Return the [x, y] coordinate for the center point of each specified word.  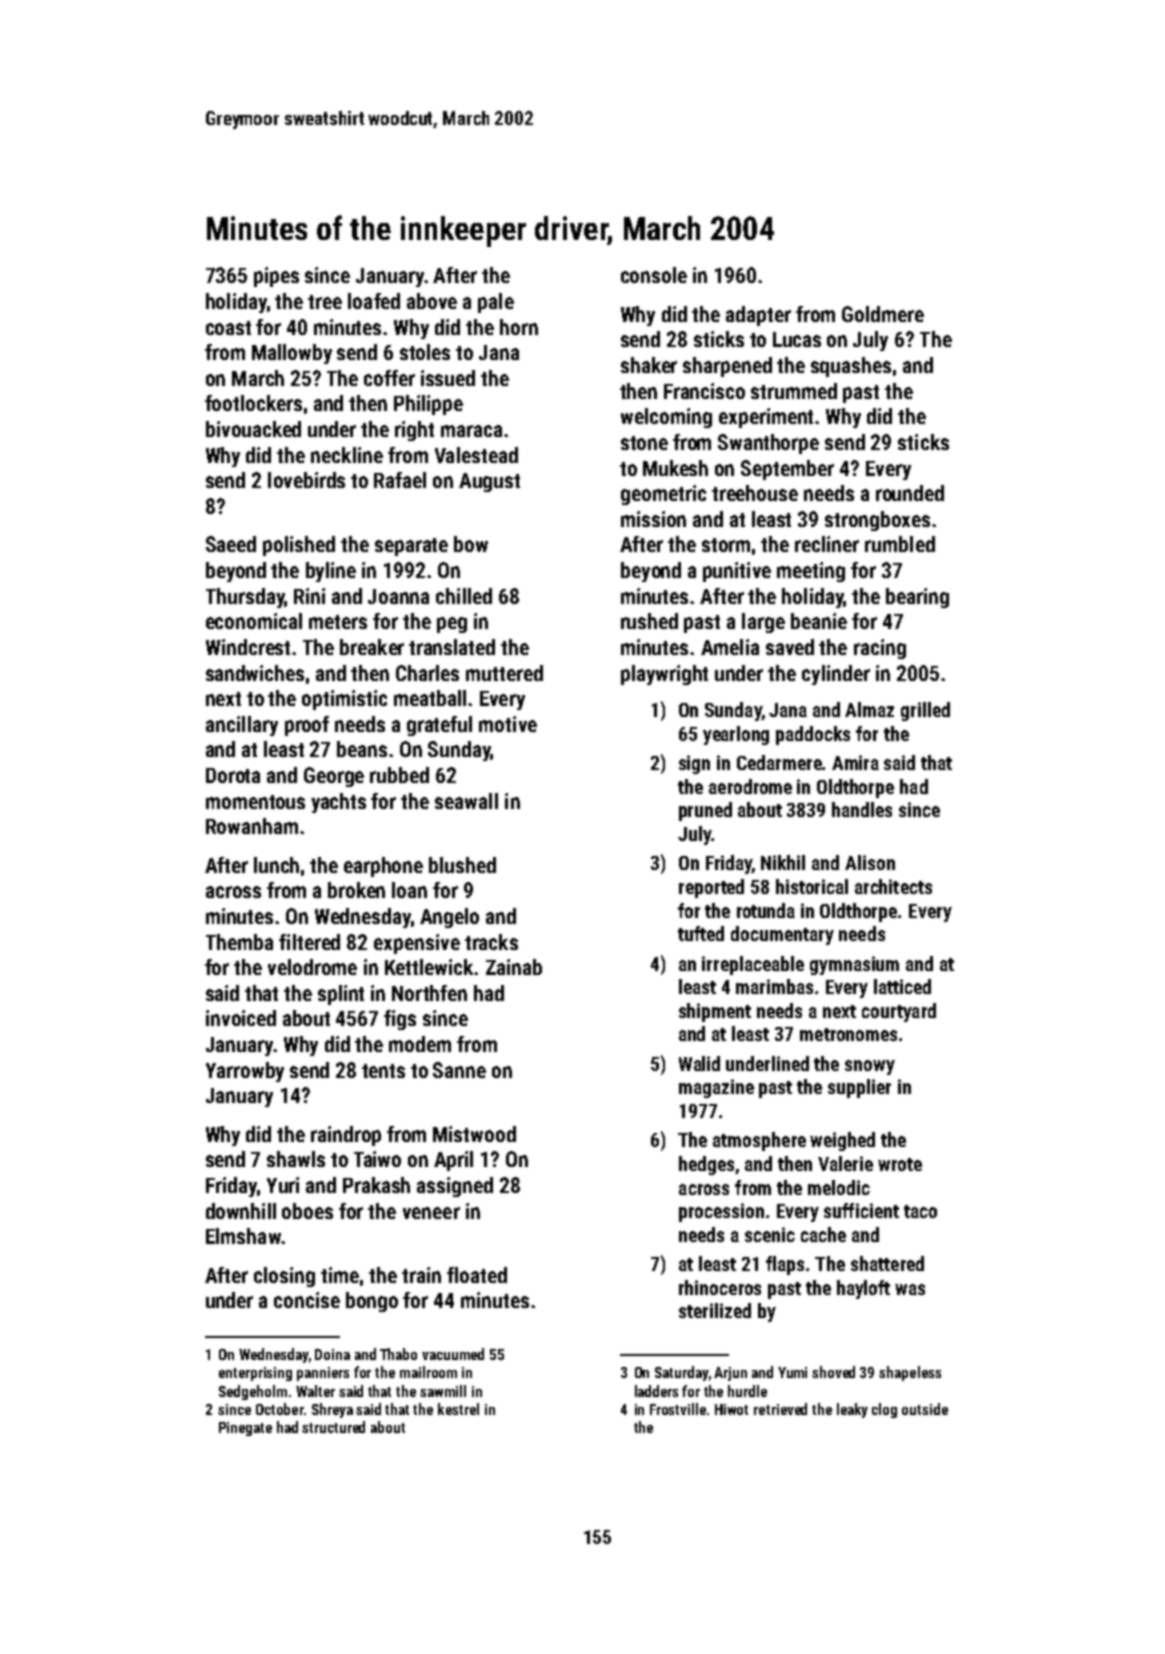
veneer [431, 1213]
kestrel [458, 1409]
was [910, 1289]
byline [331, 572]
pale [496, 303]
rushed [649, 621]
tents [383, 1071]
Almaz [869, 709]
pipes [276, 277]
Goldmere [883, 314]
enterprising [255, 1374]
